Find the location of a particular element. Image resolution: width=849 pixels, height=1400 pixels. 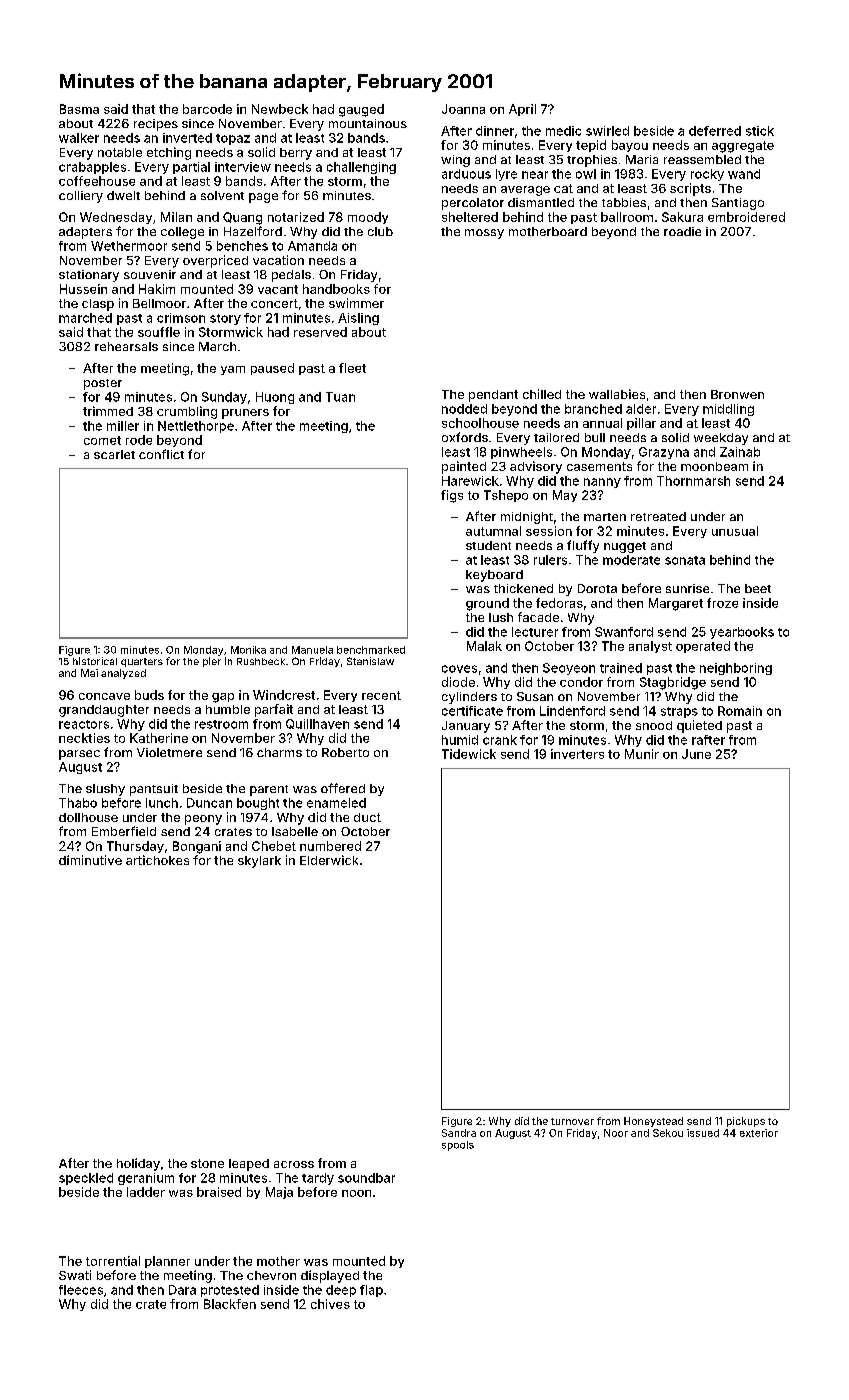

wing is located at coordinates (455, 161).
